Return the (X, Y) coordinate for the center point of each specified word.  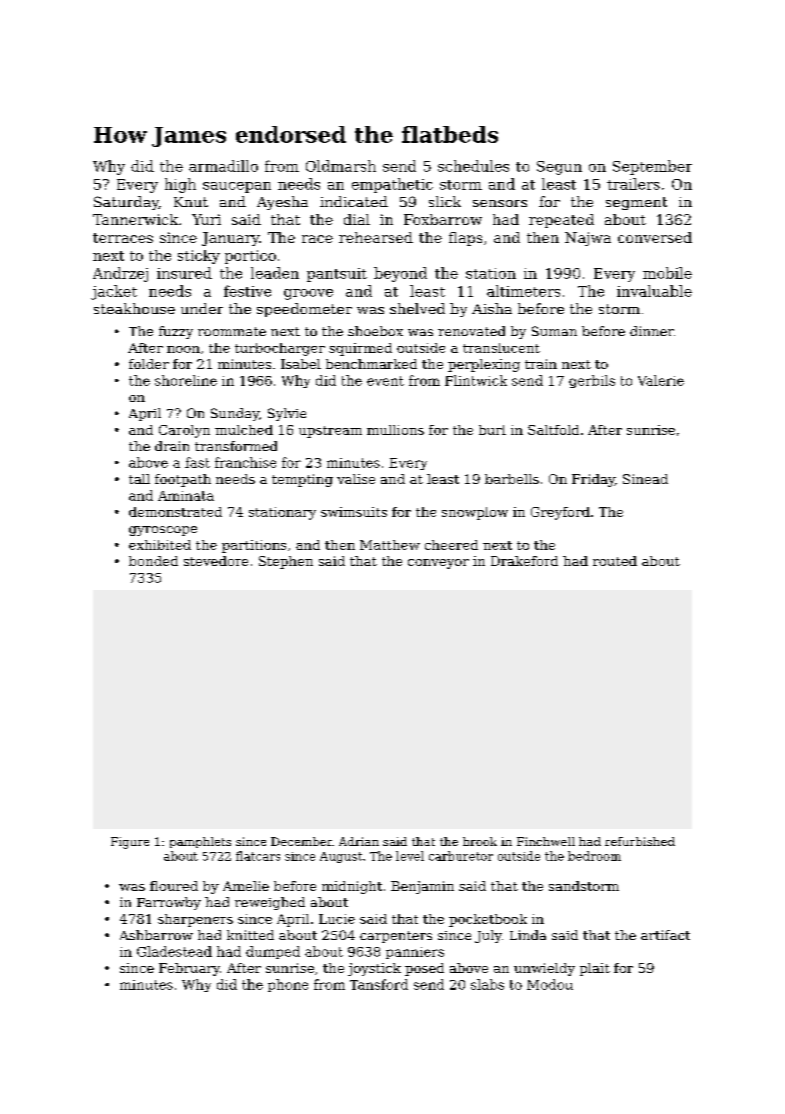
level (410, 856)
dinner (652, 331)
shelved (417, 308)
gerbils (592, 381)
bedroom (594, 856)
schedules (473, 166)
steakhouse (134, 308)
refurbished (640, 841)
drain (172, 446)
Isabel (301, 364)
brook (480, 841)
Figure (130, 843)
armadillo (223, 166)
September (652, 167)
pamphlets (200, 842)
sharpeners (195, 920)
